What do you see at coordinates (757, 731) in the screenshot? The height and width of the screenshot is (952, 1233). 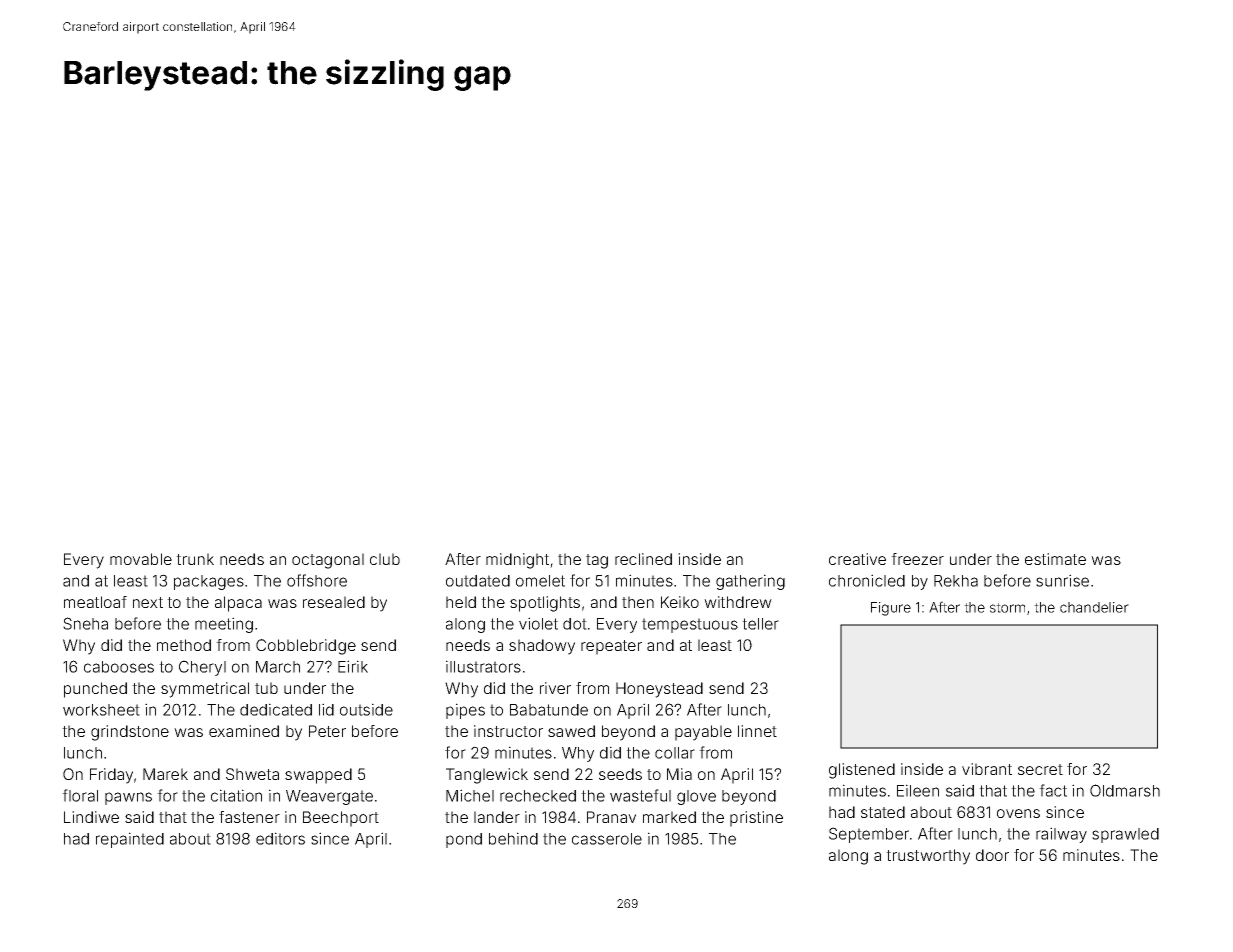 I see `linnet` at bounding box center [757, 731].
